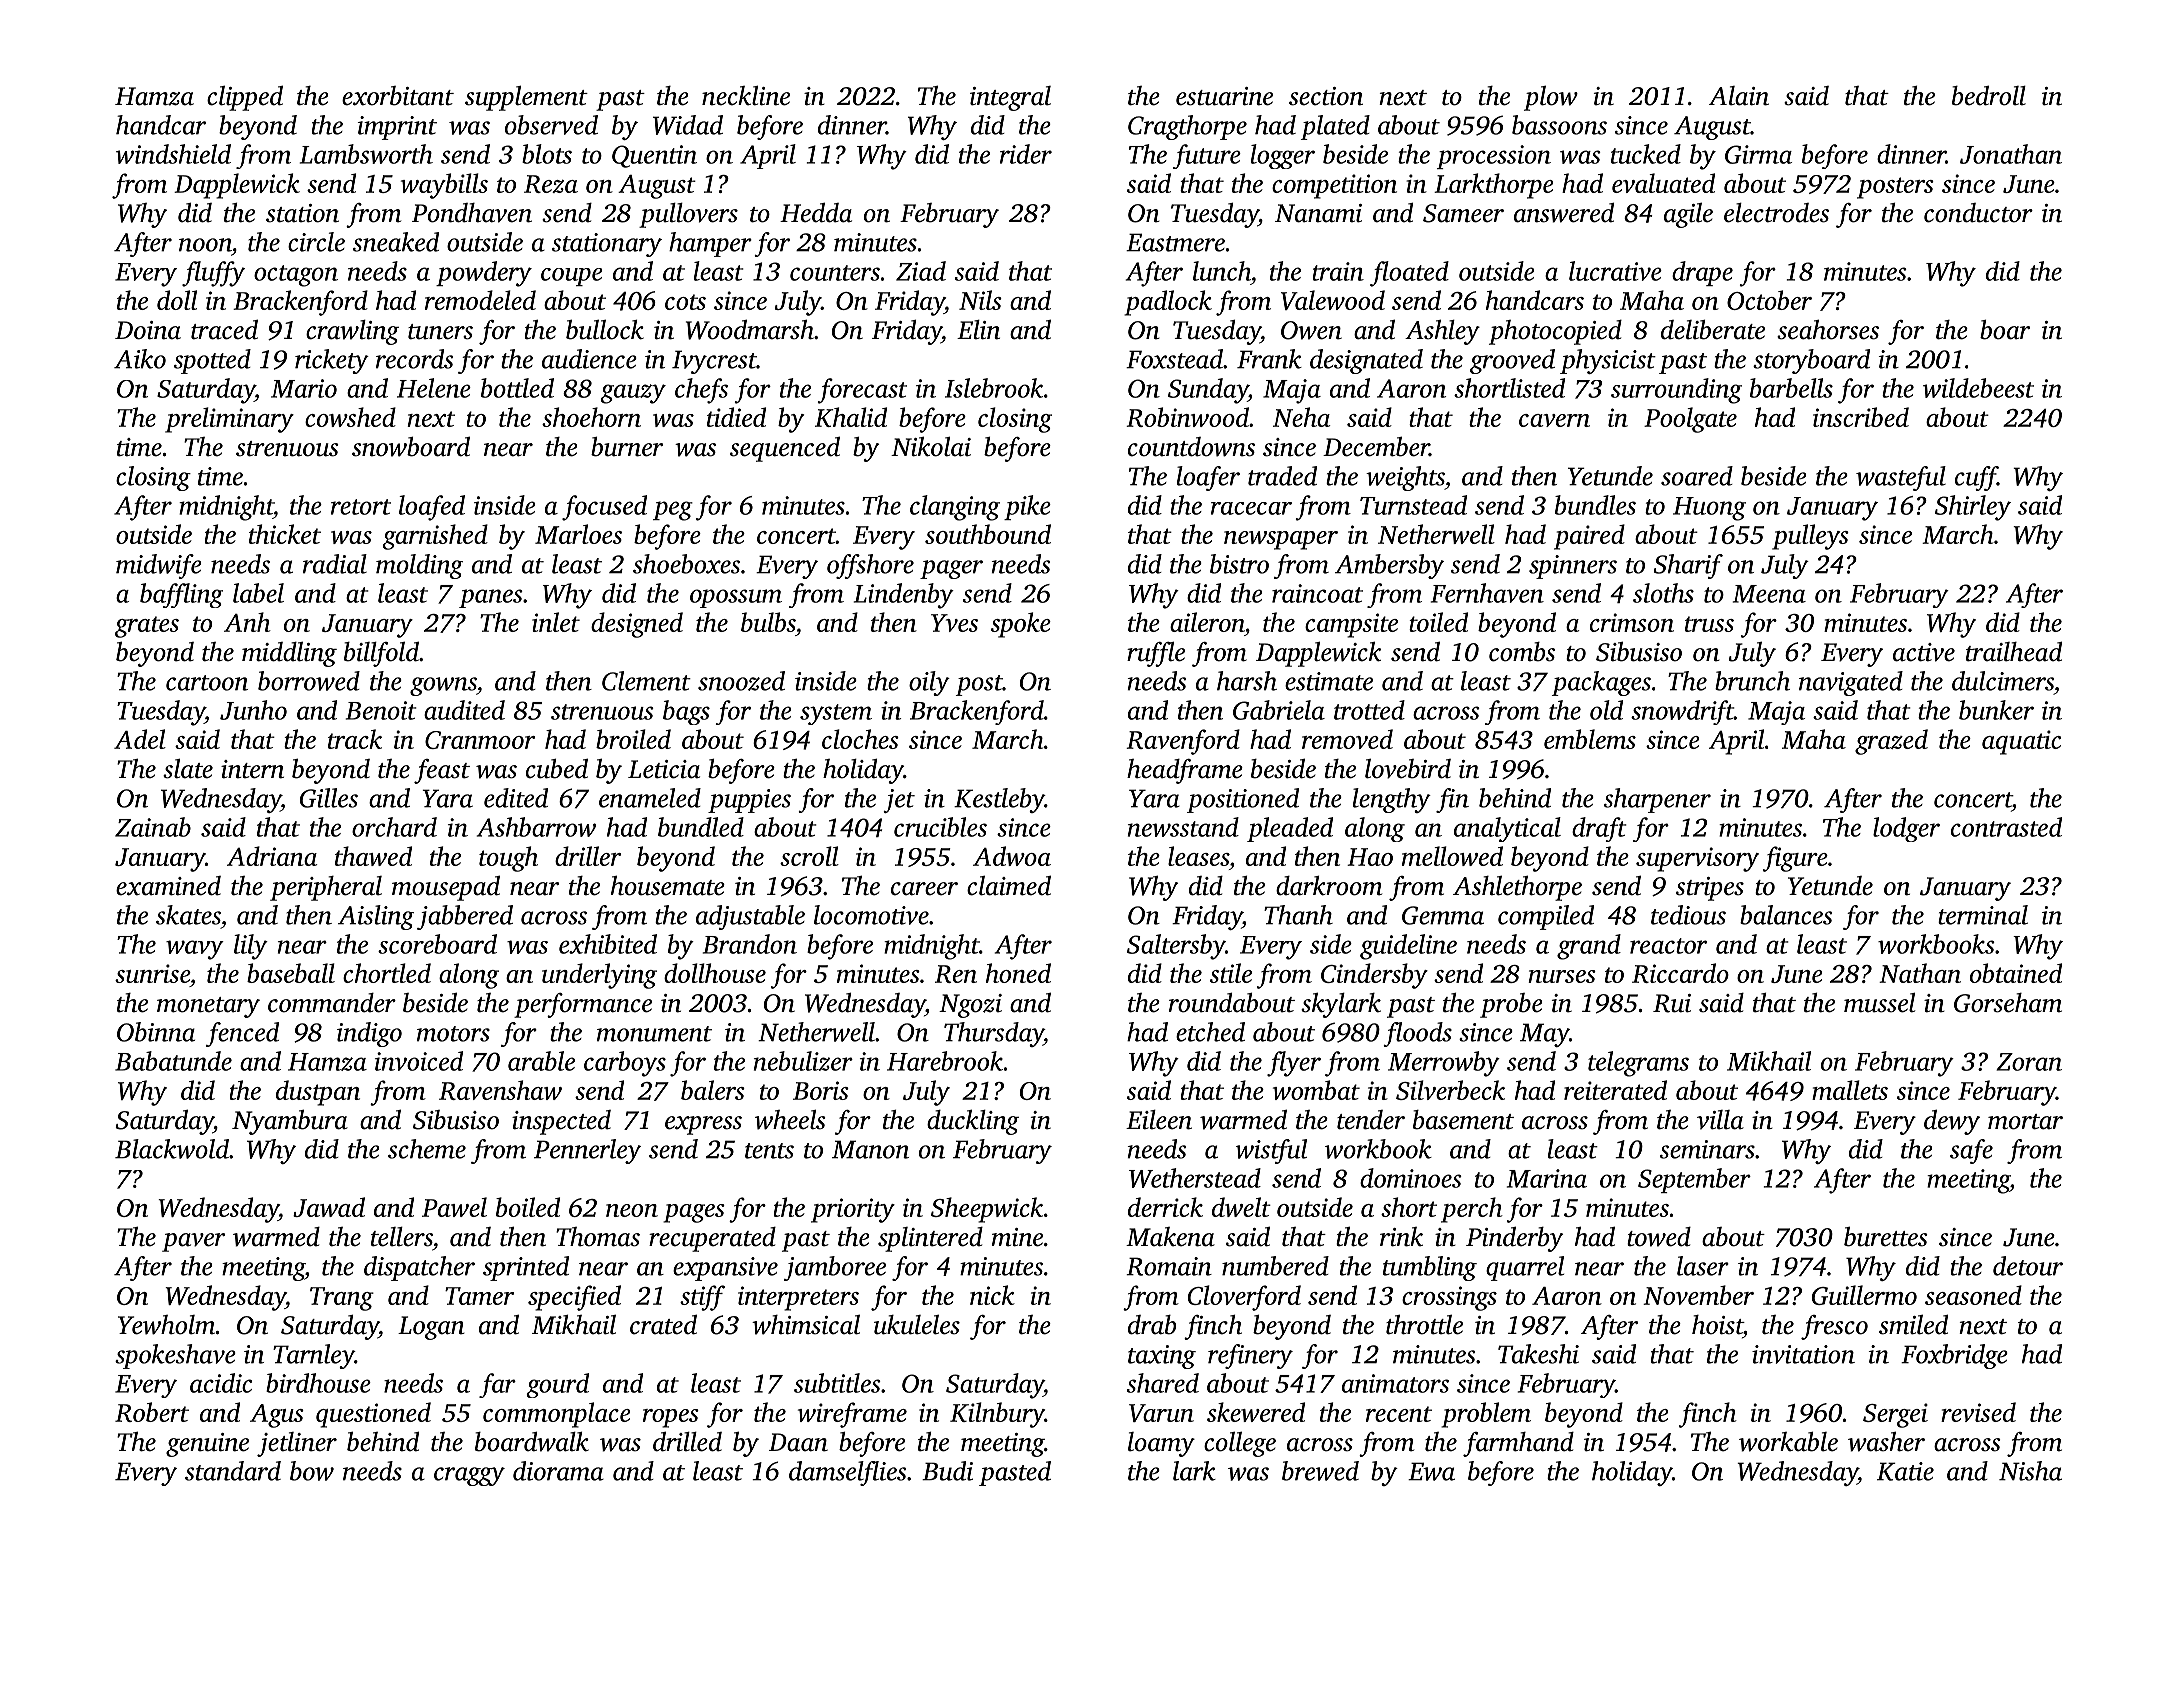 The width and height of the image is (2178, 1683). I want to click on Quentin, so click(654, 156).
